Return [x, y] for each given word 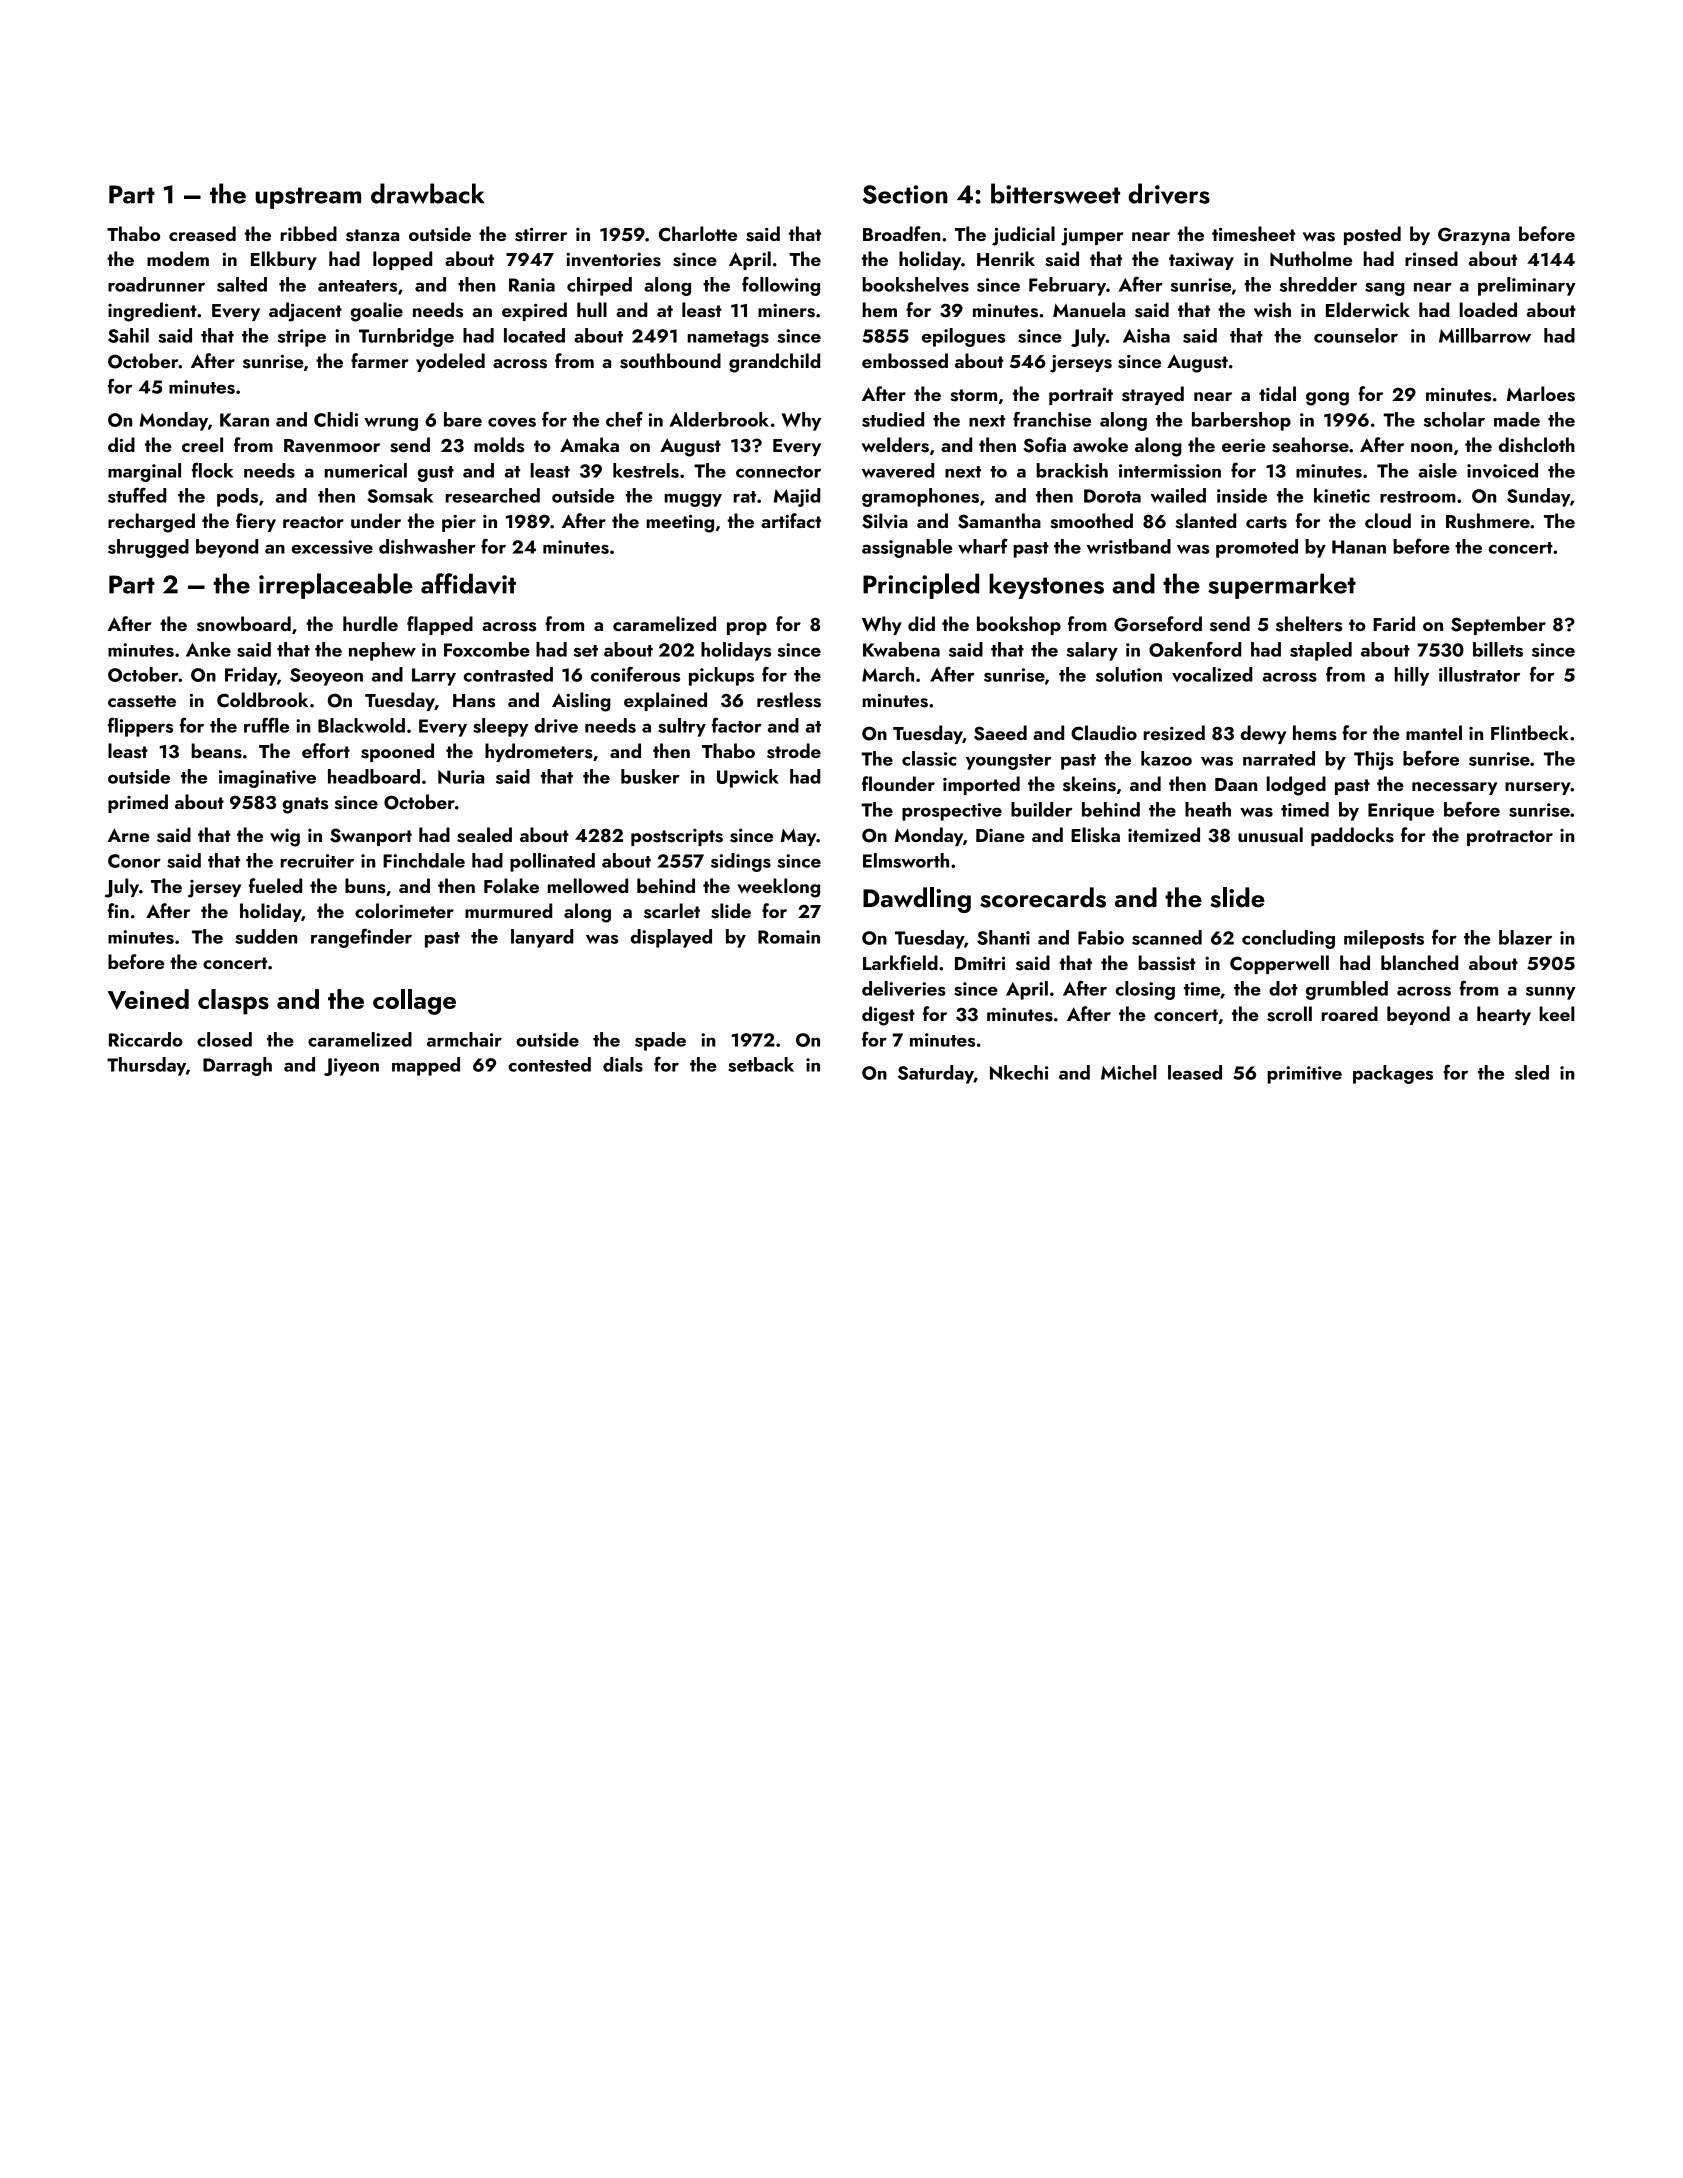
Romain [789, 937]
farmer [380, 360]
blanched [1419, 962]
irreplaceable [336, 586]
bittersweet [1055, 193]
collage [414, 1002]
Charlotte [698, 234]
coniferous [635, 674]
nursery [1538, 788]
